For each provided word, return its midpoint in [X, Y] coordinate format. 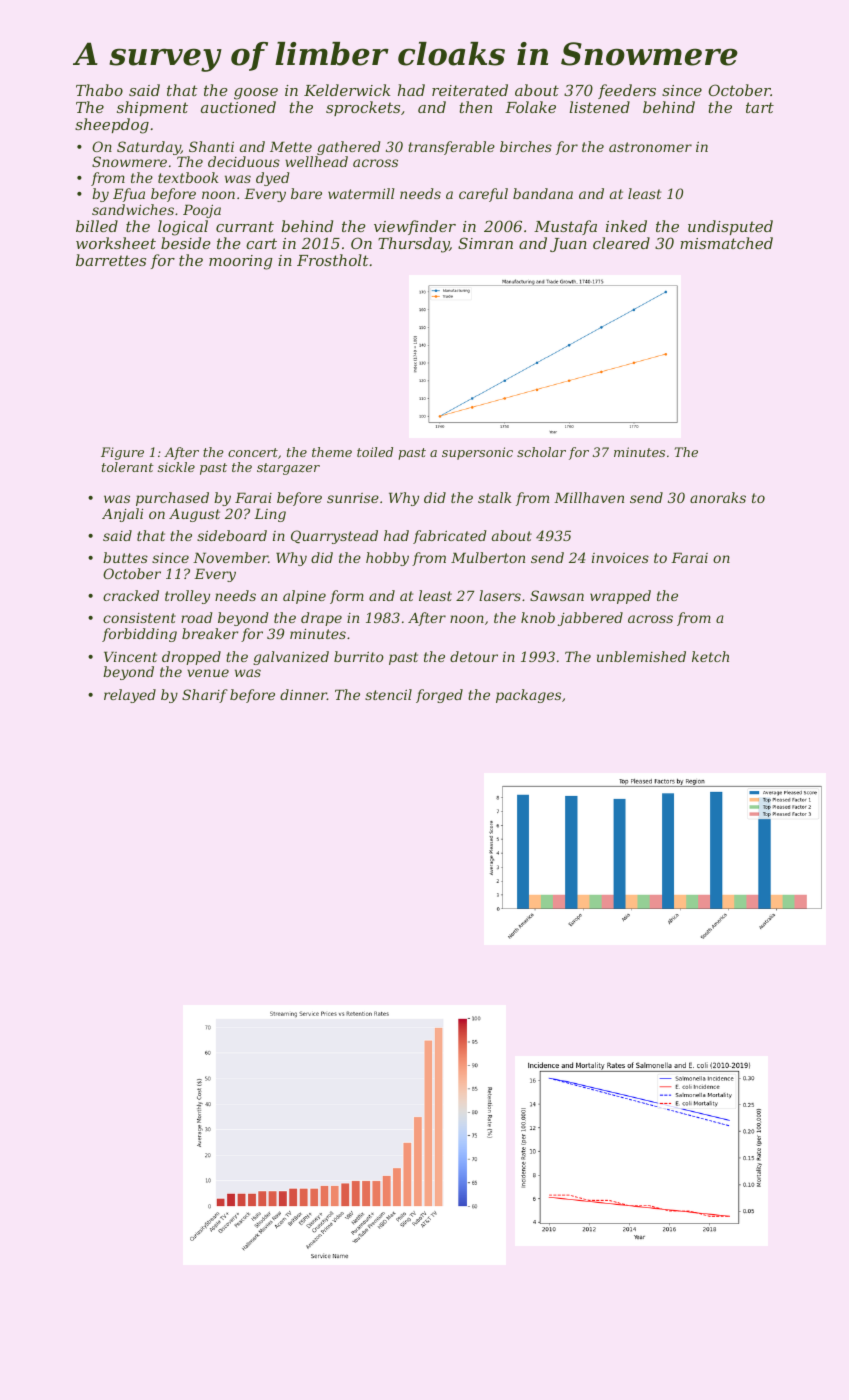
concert [253, 452]
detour [474, 656]
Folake [530, 107]
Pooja [202, 211]
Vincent [130, 656]
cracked [131, 595]
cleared [621, 243]
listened [599, 107]
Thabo [99, 90]
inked [626, 226]
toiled [375, 452]
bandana [543, 193]
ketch [710, 656]
